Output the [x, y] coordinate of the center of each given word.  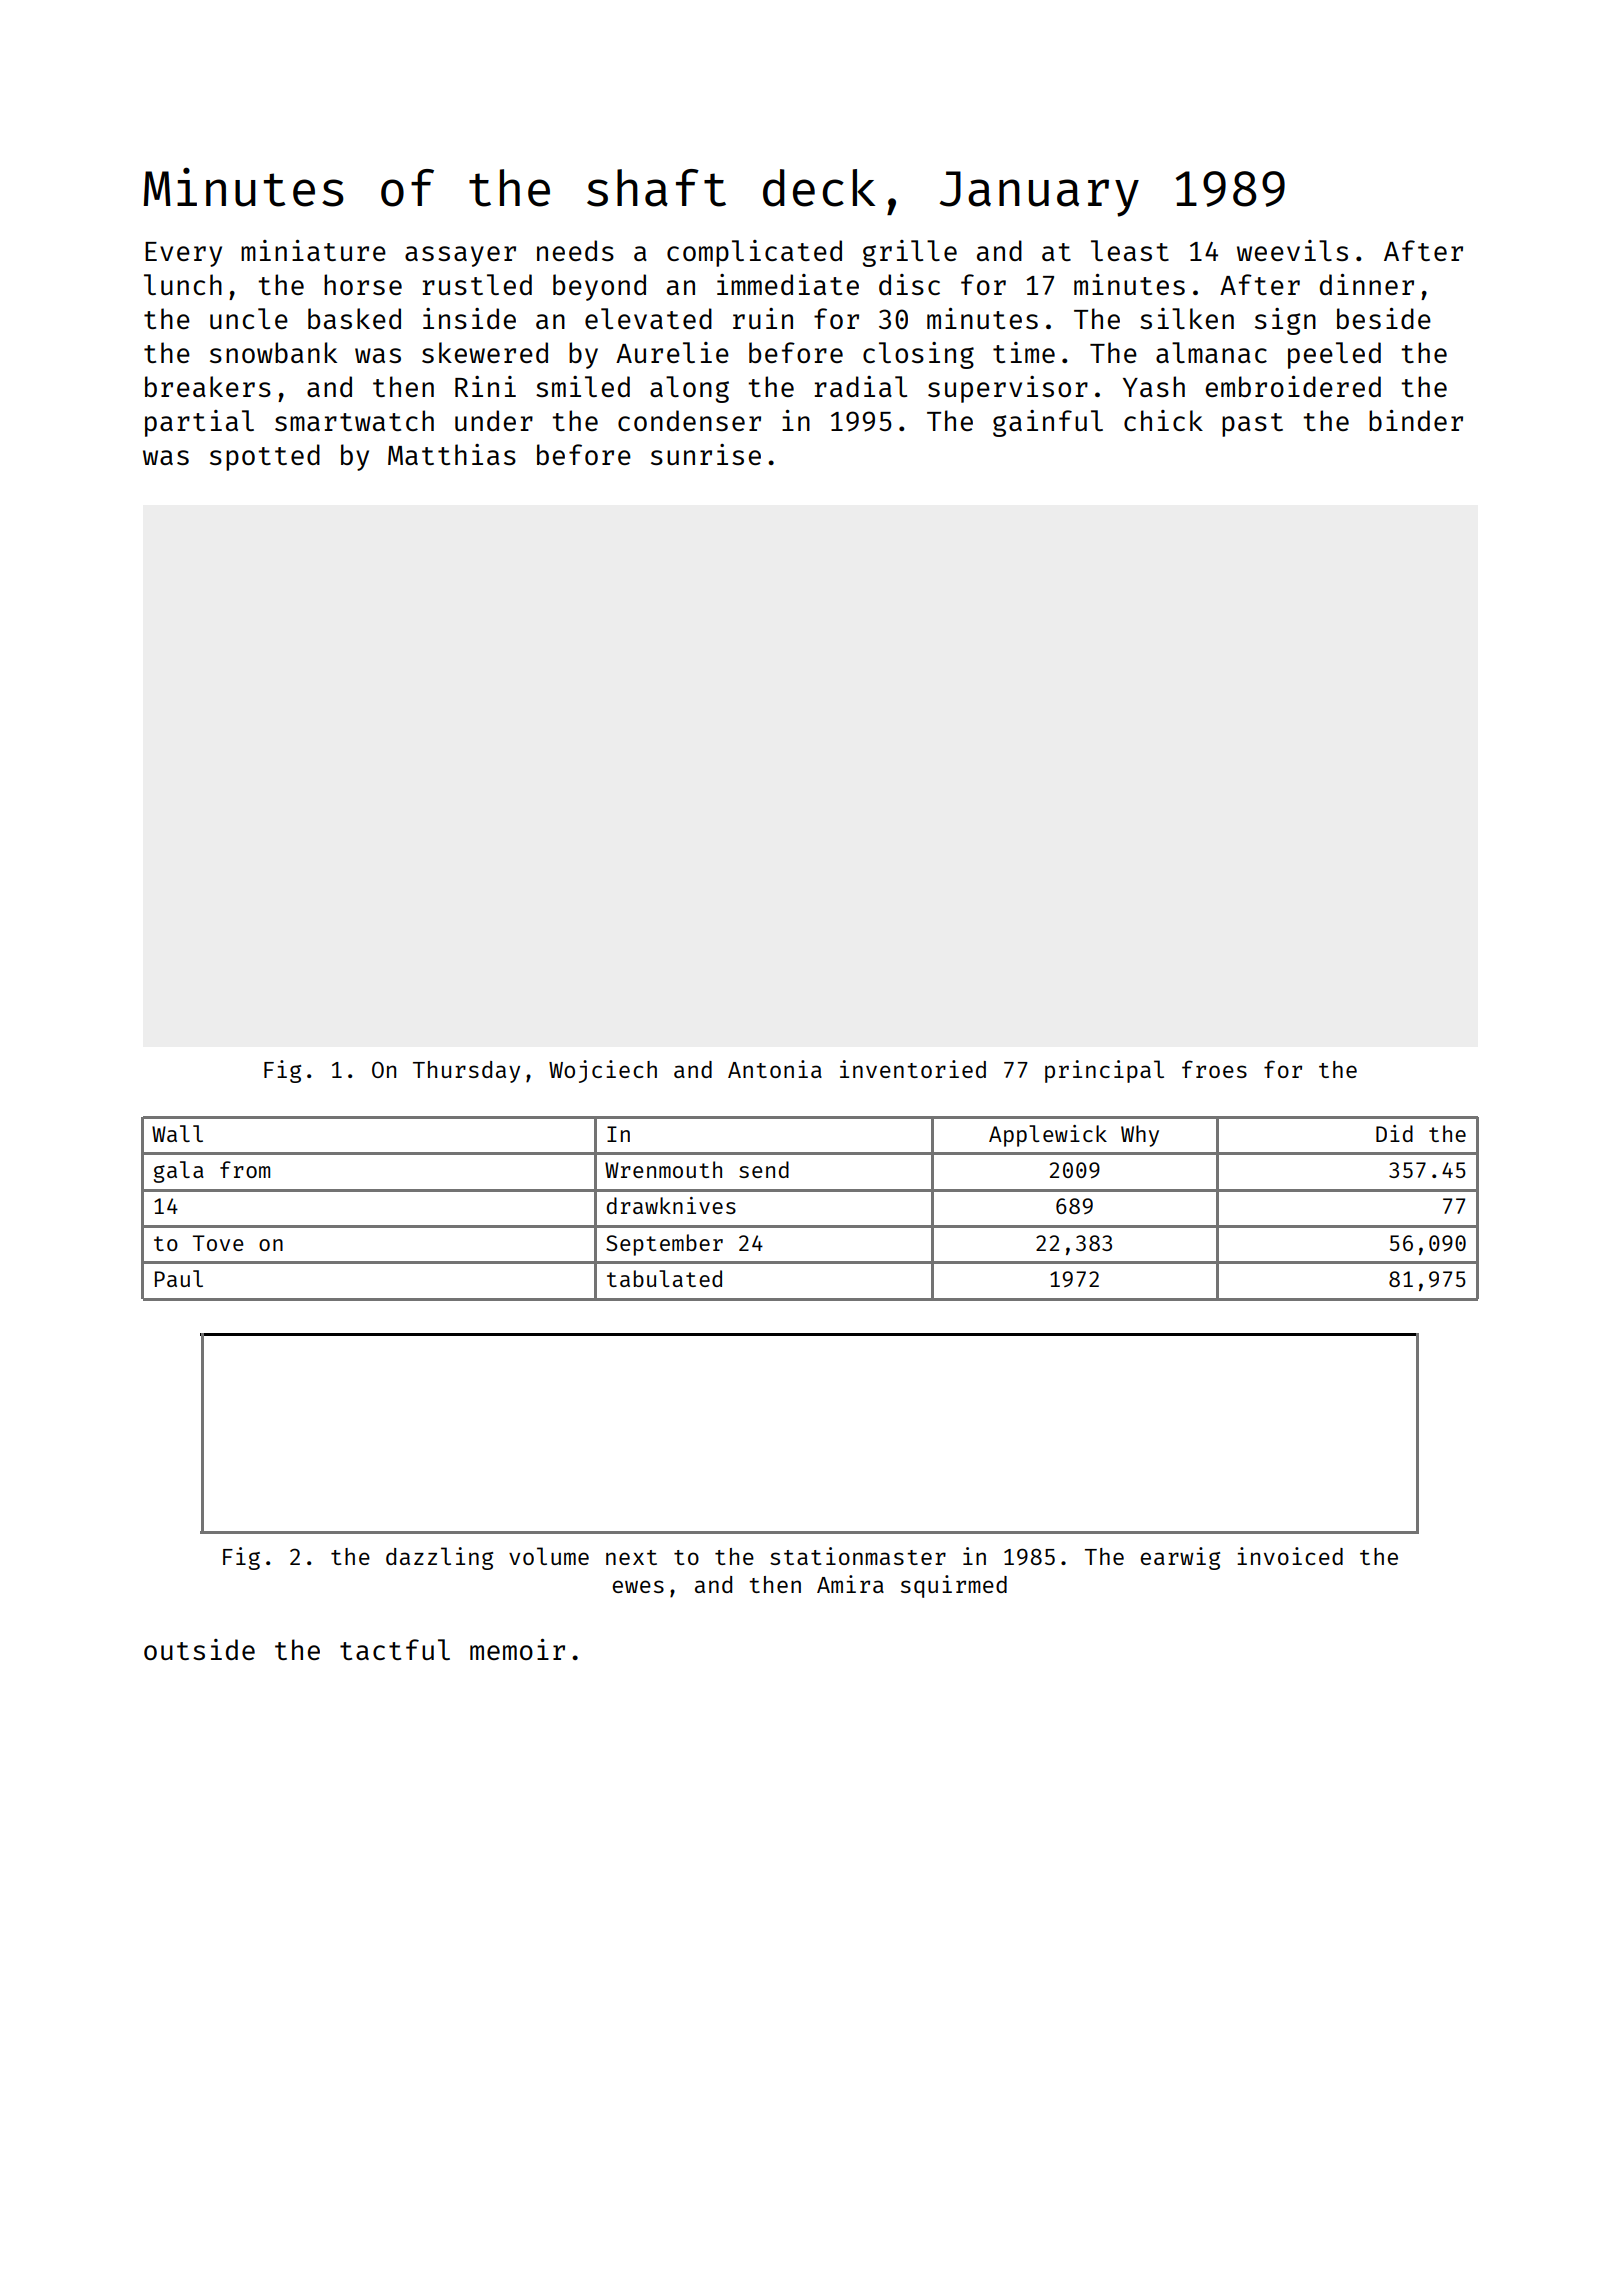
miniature [313, 250]
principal [1104, 1071]
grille [910, 253]
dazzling [439, 1558]
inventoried [913, 1069]
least [1130, 250]
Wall [177, 1133]
